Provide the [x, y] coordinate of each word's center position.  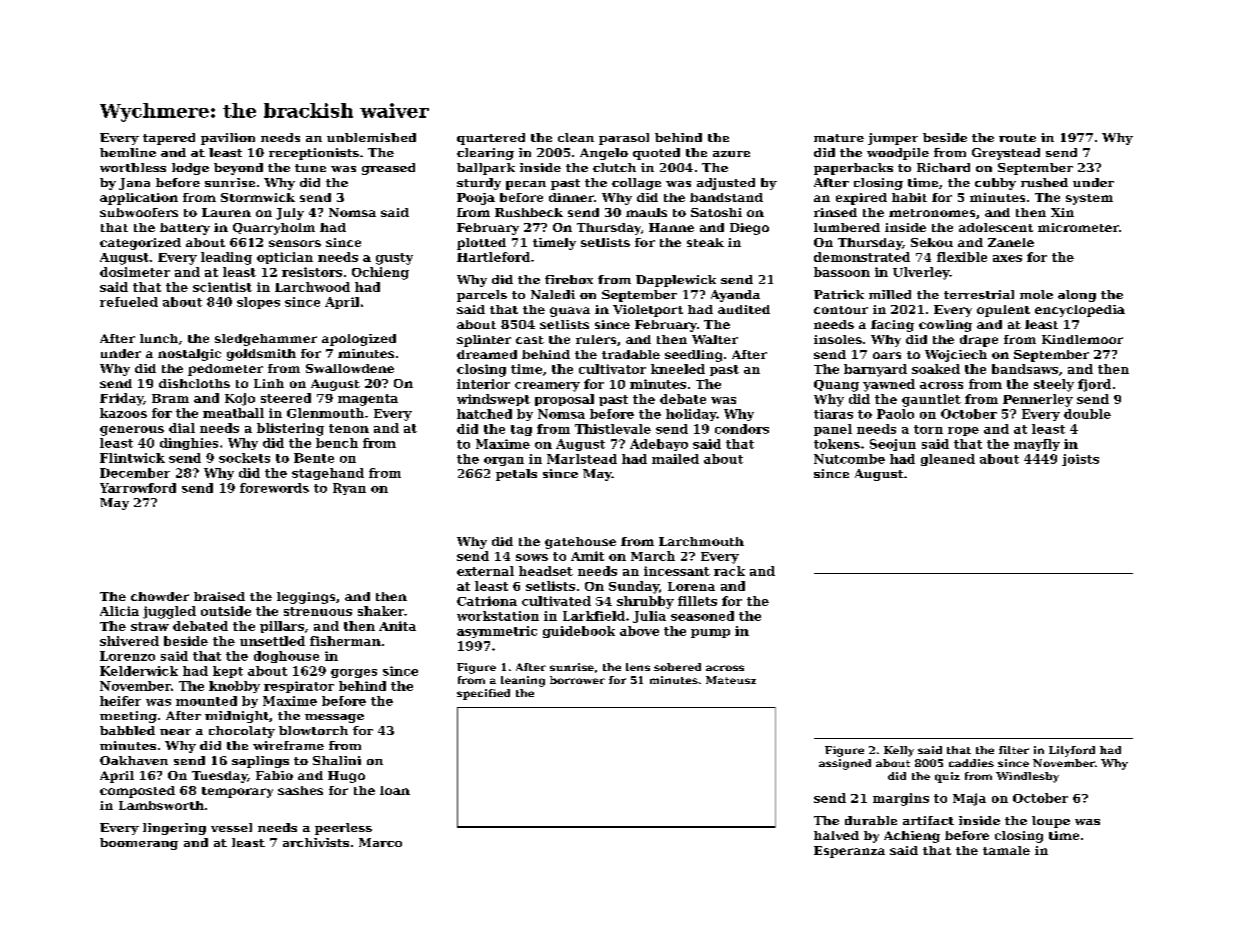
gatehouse [580, 543]
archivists [316, 842]
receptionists [314, 154]
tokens [837, 444]
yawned [889, 385]
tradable [631, 354]
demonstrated [862, 257]
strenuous [318, 611]
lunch [159, 338]
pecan [526, 185]
